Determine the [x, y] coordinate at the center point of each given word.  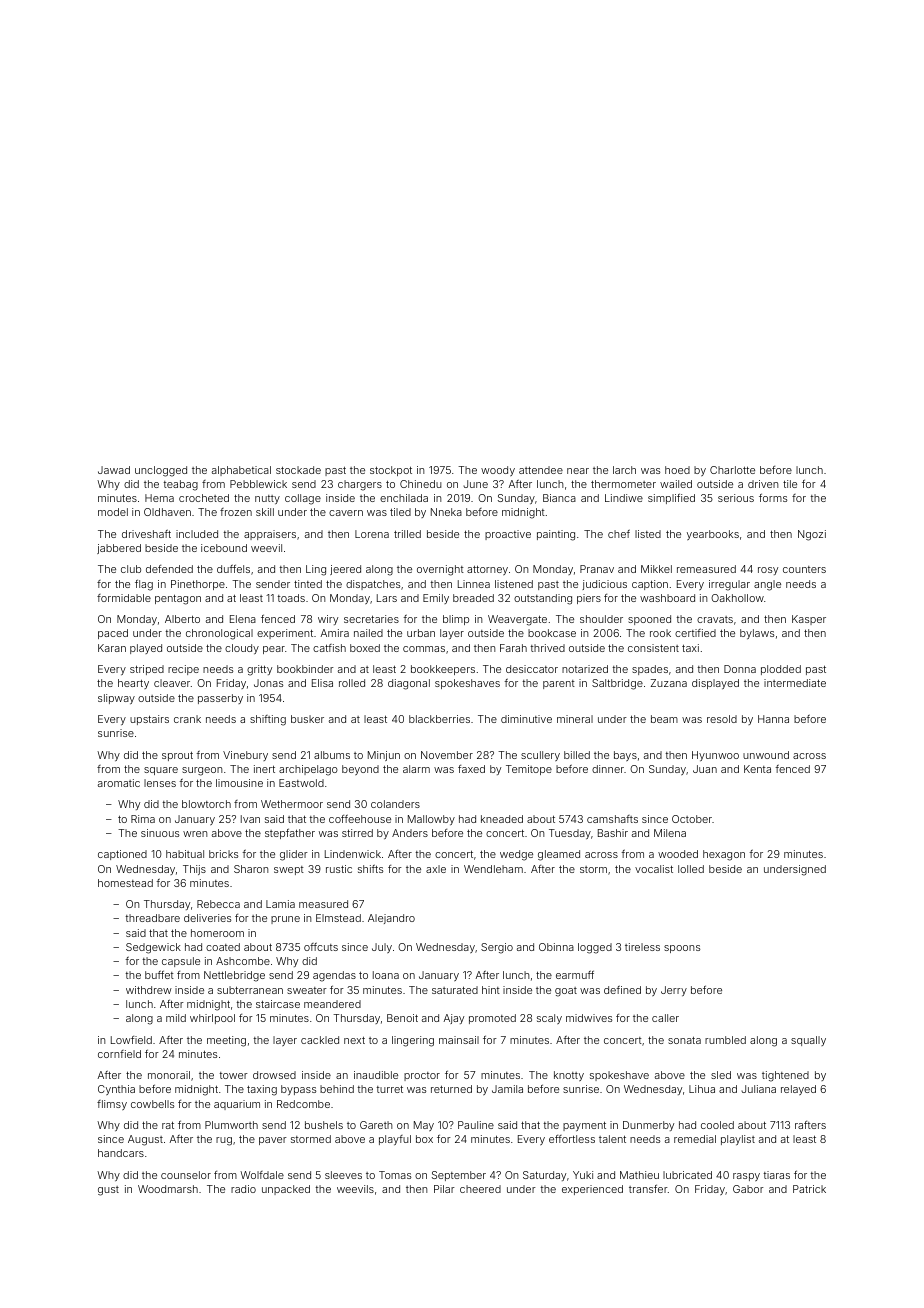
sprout [177, 756]
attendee [541, 470]
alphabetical [241, 471]
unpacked [286, 1190]
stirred [357, 833]
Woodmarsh [168, 1189]
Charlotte [732, 470]
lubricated [687, 1175]
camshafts [612, 819]
